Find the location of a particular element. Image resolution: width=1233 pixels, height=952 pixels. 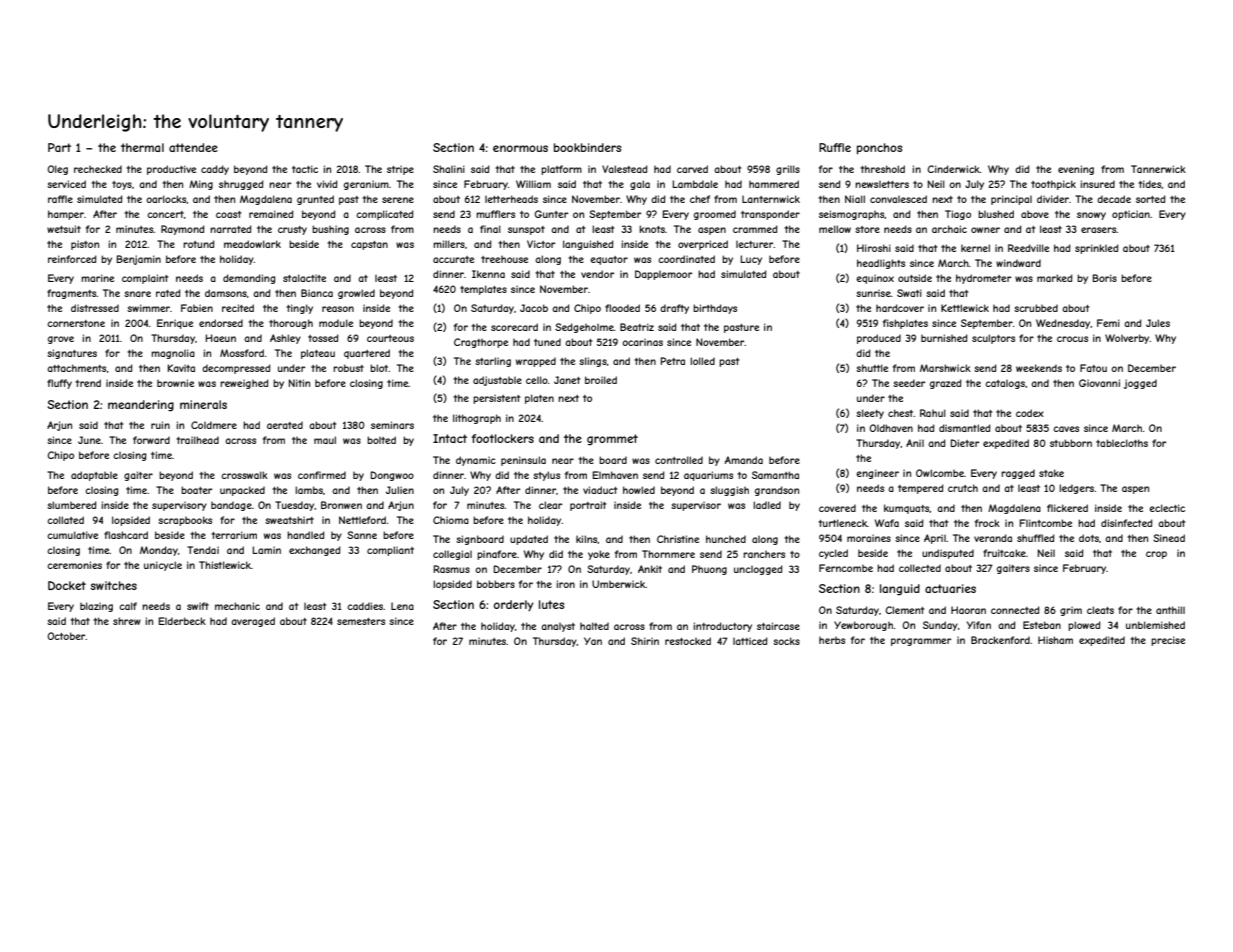

swimmer is located at coordinates (148, 308).
